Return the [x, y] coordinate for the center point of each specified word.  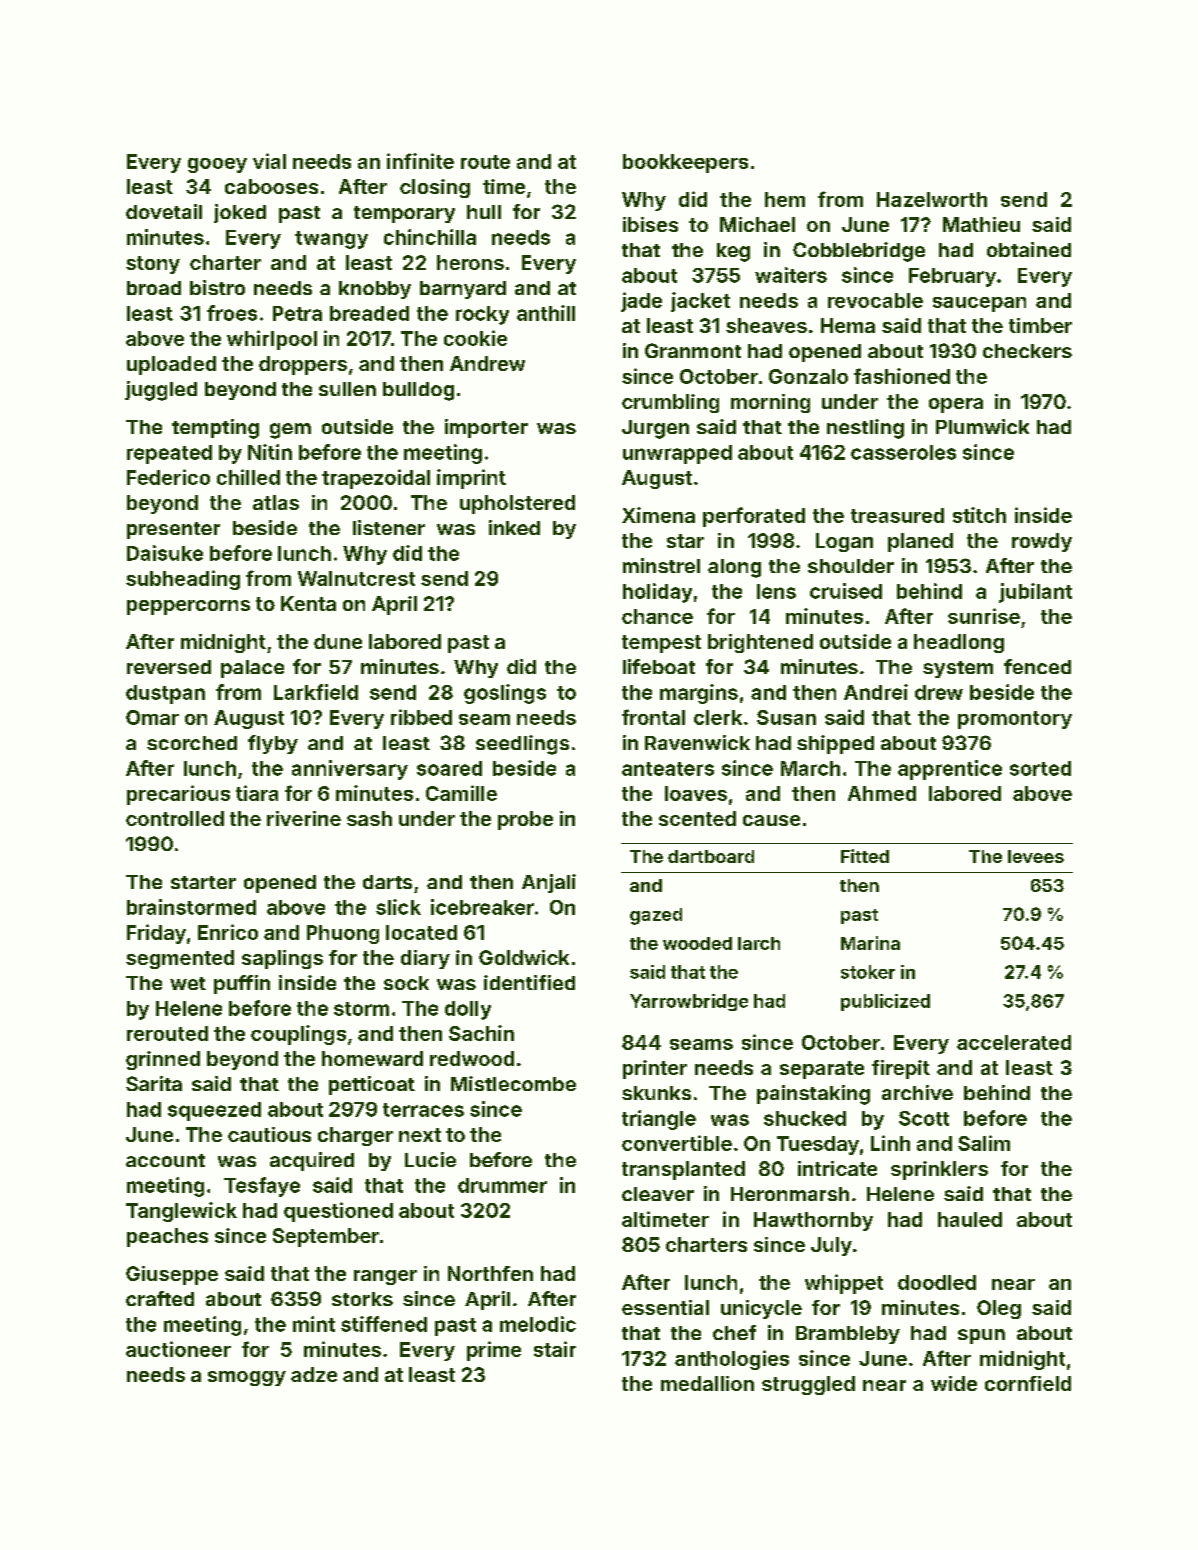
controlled [175, 818]
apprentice [950, 770]
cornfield [1028, 1383]
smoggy [247, 1378]
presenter [173, 530]
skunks [656, 1093]
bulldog [418, 391]
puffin [242, 984]
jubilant [1035, 593]
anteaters [668, 769]
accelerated [1014, 1042]
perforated [754, 517]
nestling [865, 429]
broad [154, 288]
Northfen [490, 1273]
